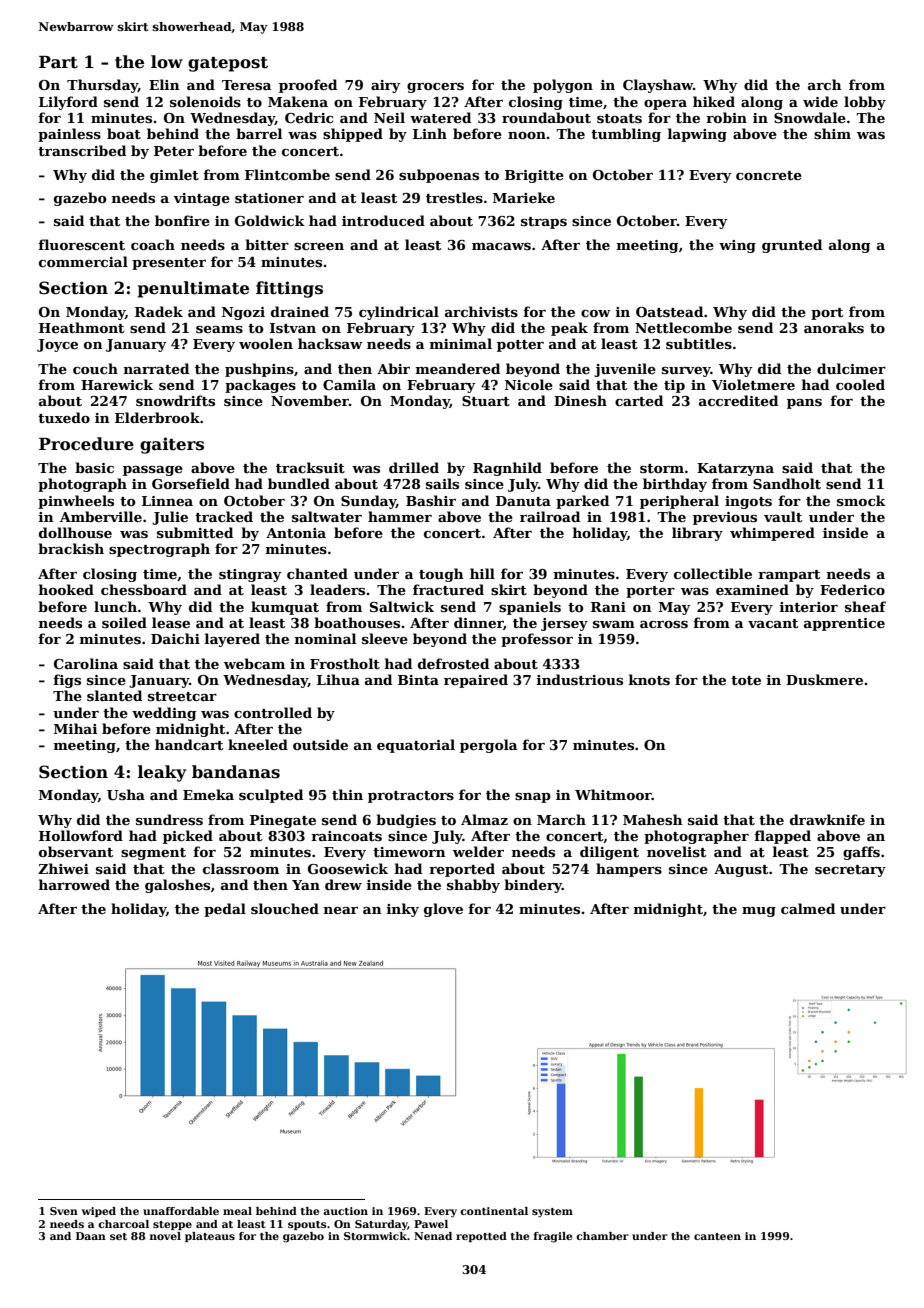 This screenshot has width=924, height=1308. I want to click on pedal, so click(225, 910).
